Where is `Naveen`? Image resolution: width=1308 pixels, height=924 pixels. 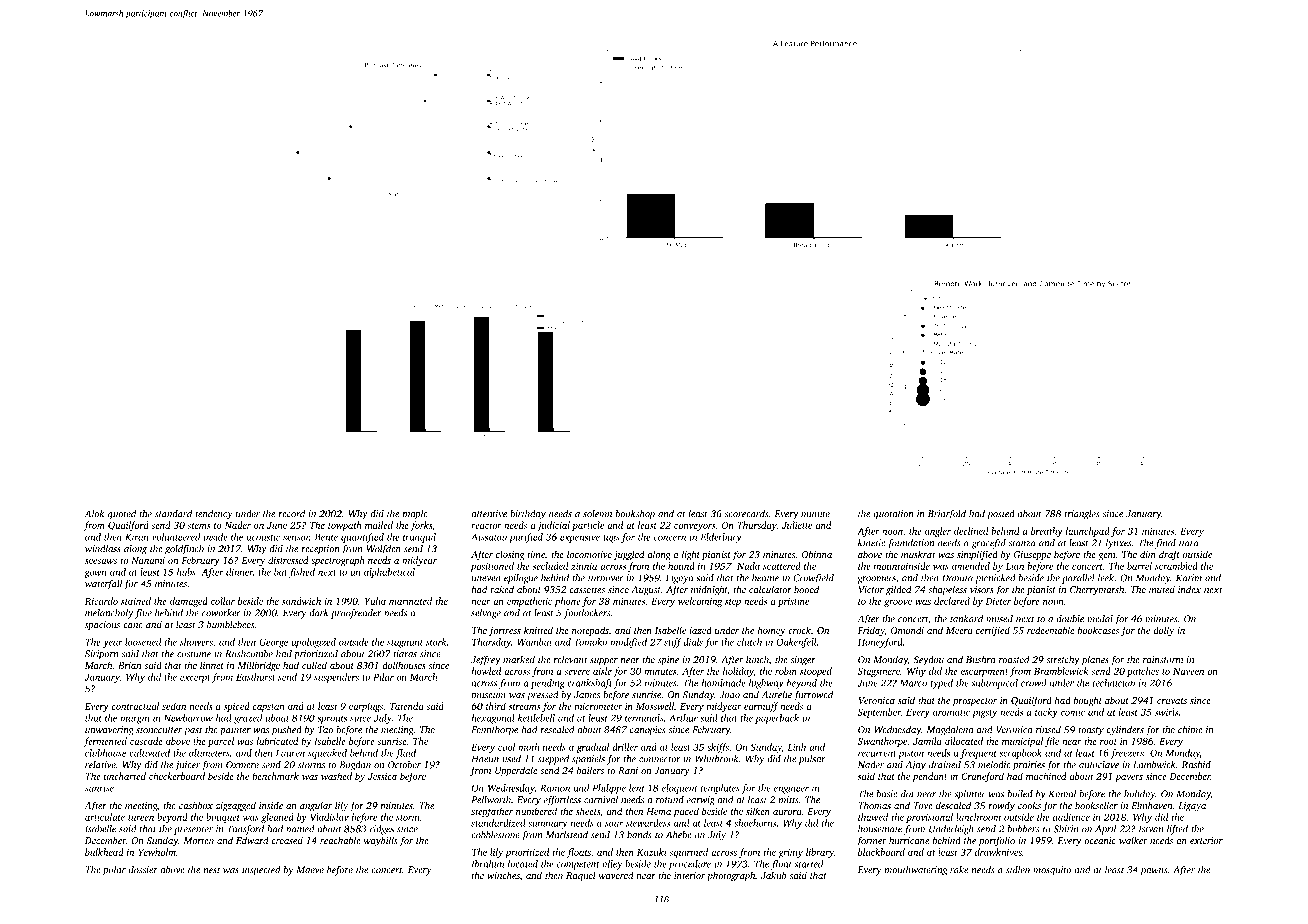
Naveen is located at coordinates (1188, 671).
